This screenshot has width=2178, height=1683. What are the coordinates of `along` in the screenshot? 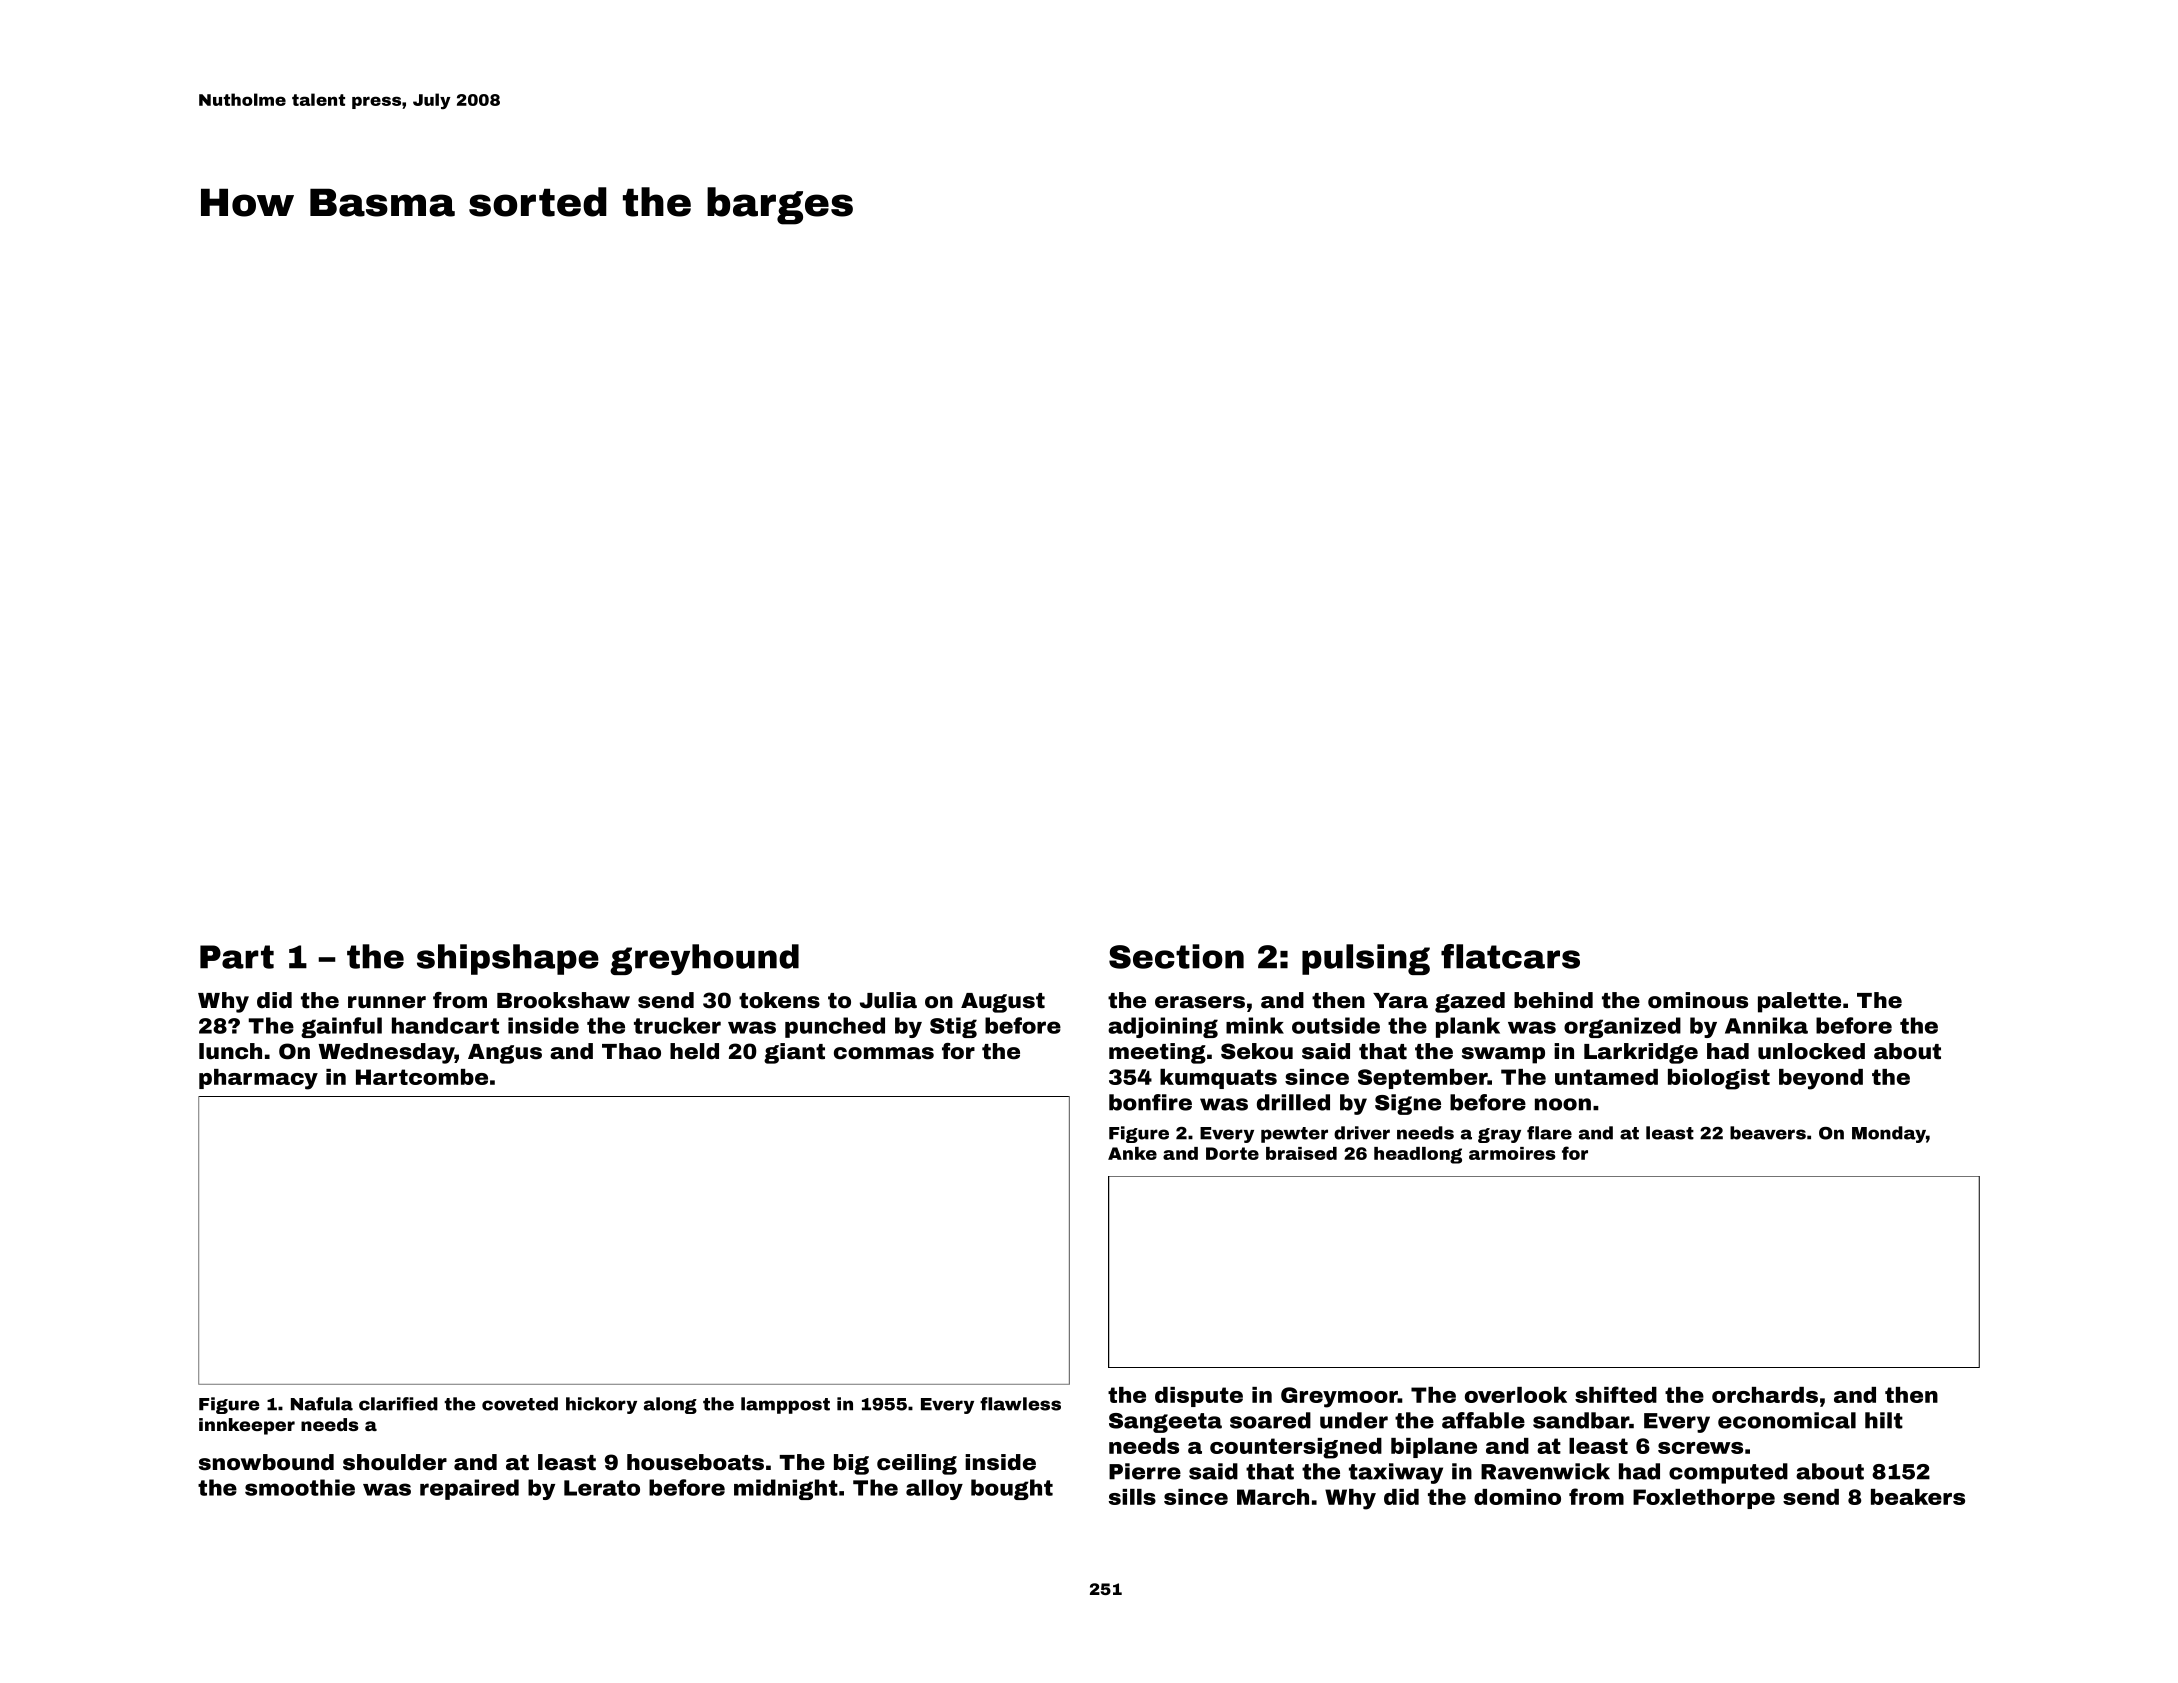 It's located at (670, 1405).
